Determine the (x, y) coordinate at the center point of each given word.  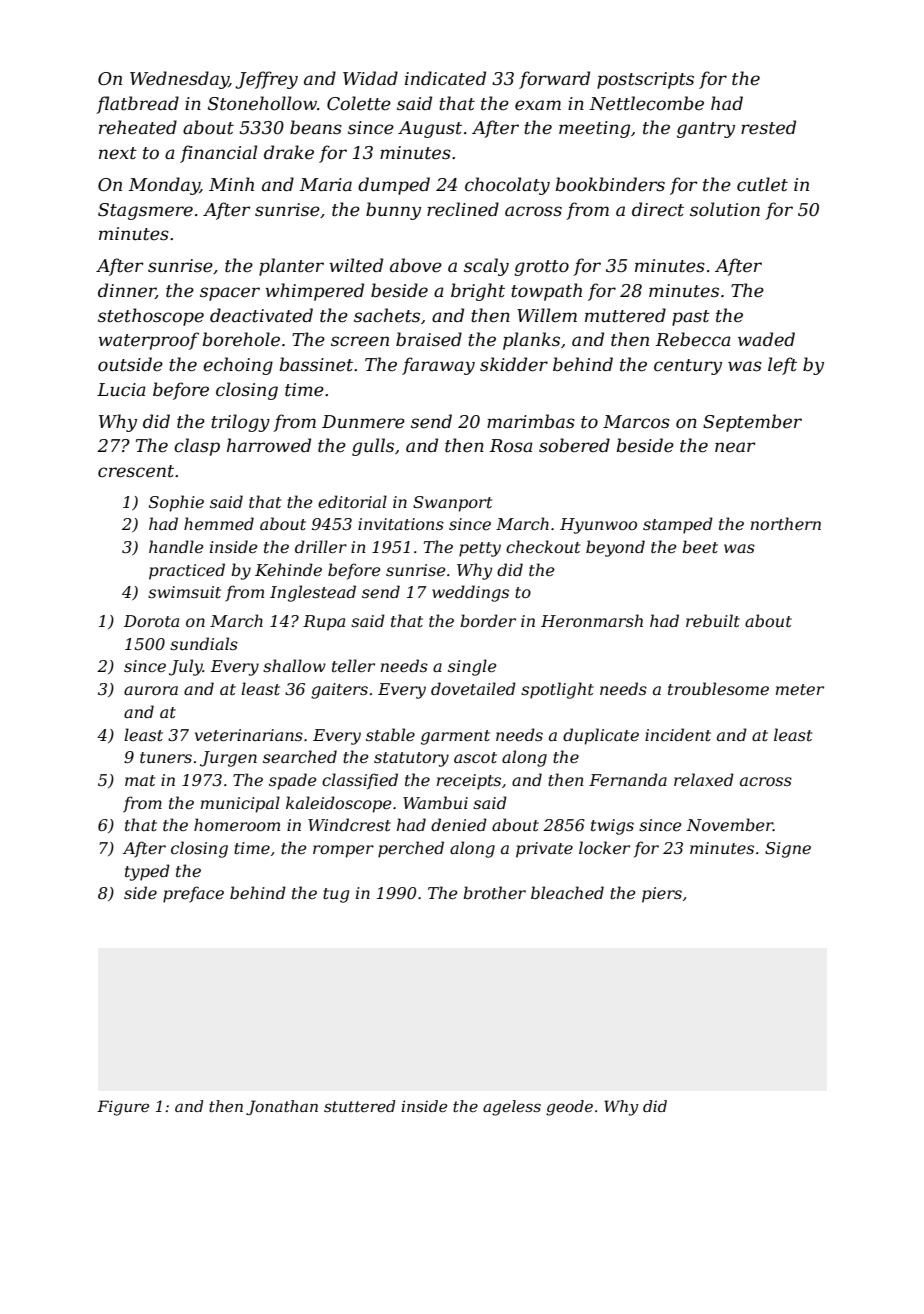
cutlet (762, 184)
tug (336, 895)
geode (569, 1108)
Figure (123, 1108)
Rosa (511, 446)
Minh (231, 184)
